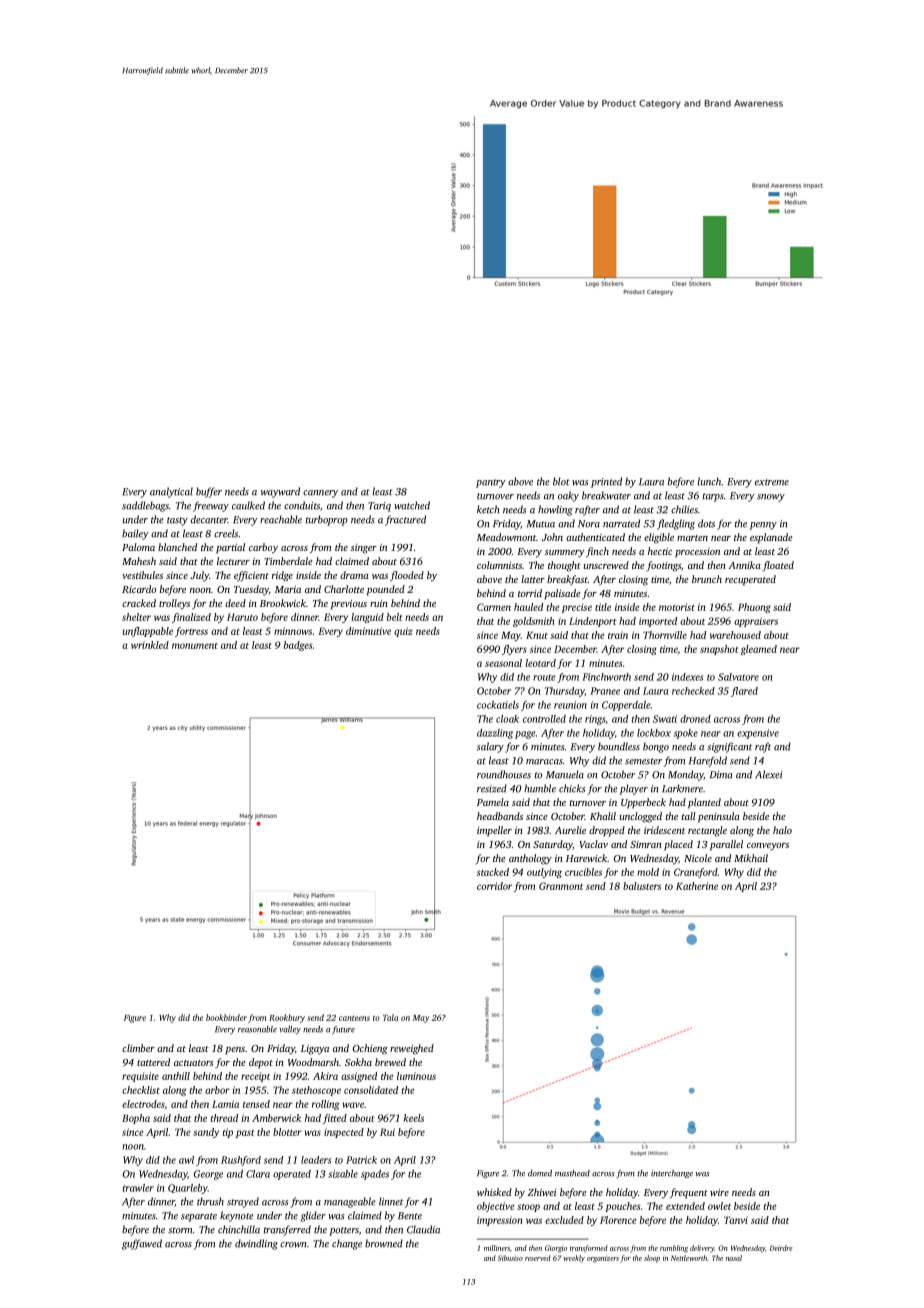  I want to click on Katherine, so click(697, 886).
